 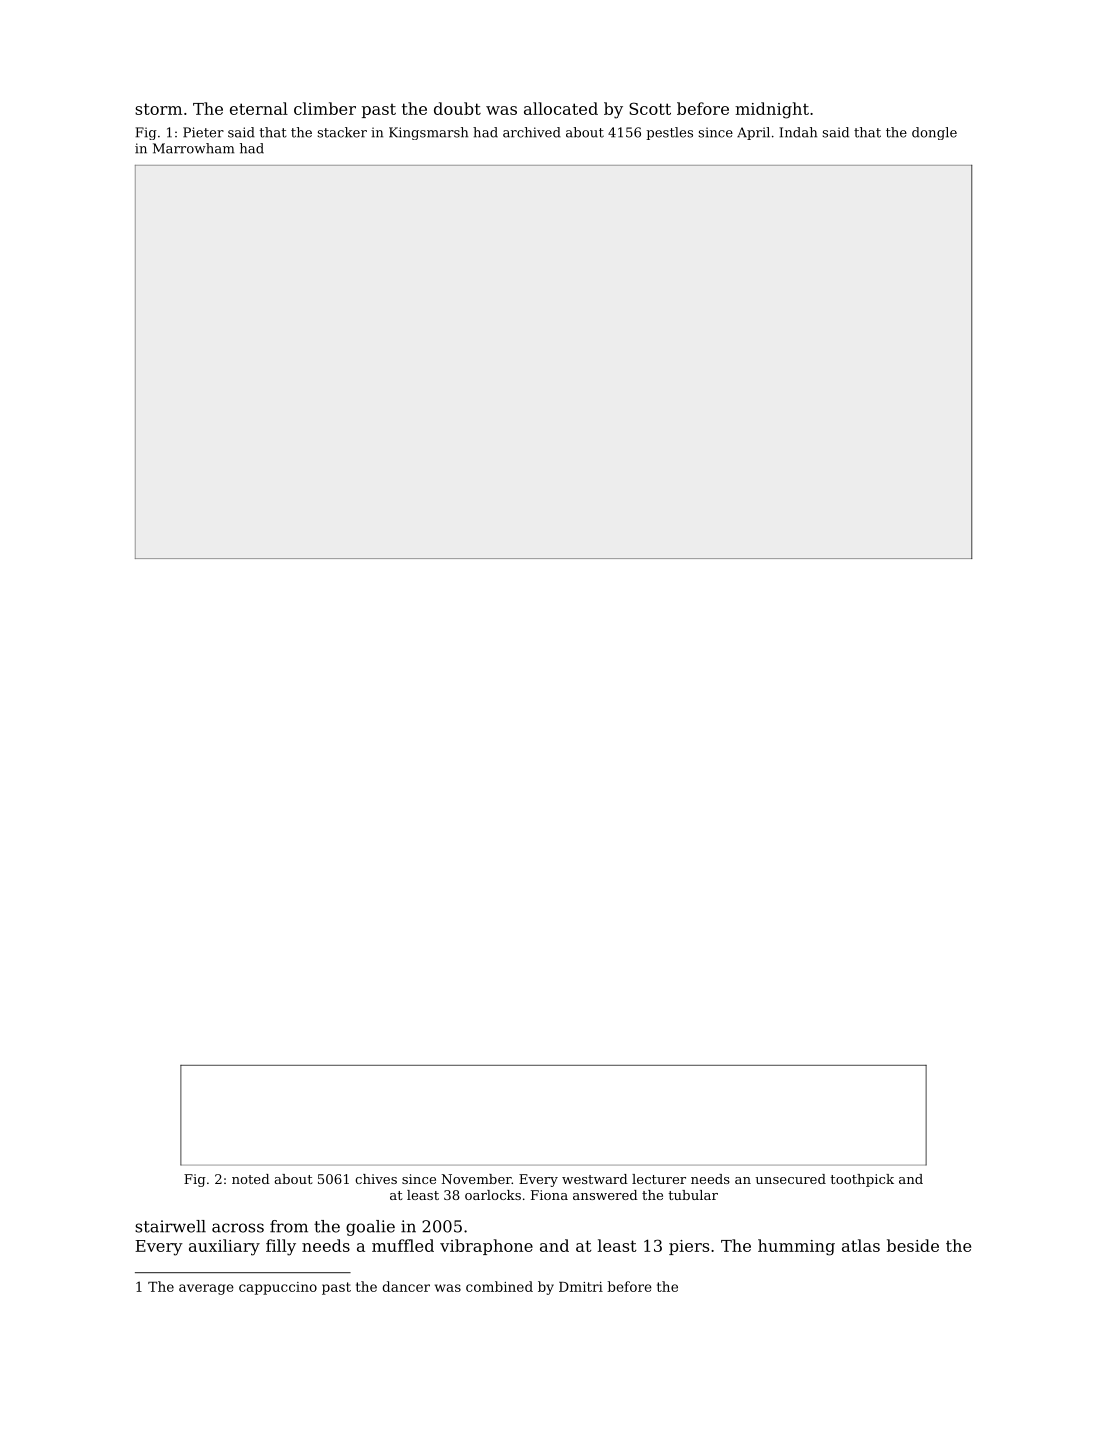 What do you see at coordinates (251, 1179) in the page?
I see `noted` at bounding box center [251, 1179].
